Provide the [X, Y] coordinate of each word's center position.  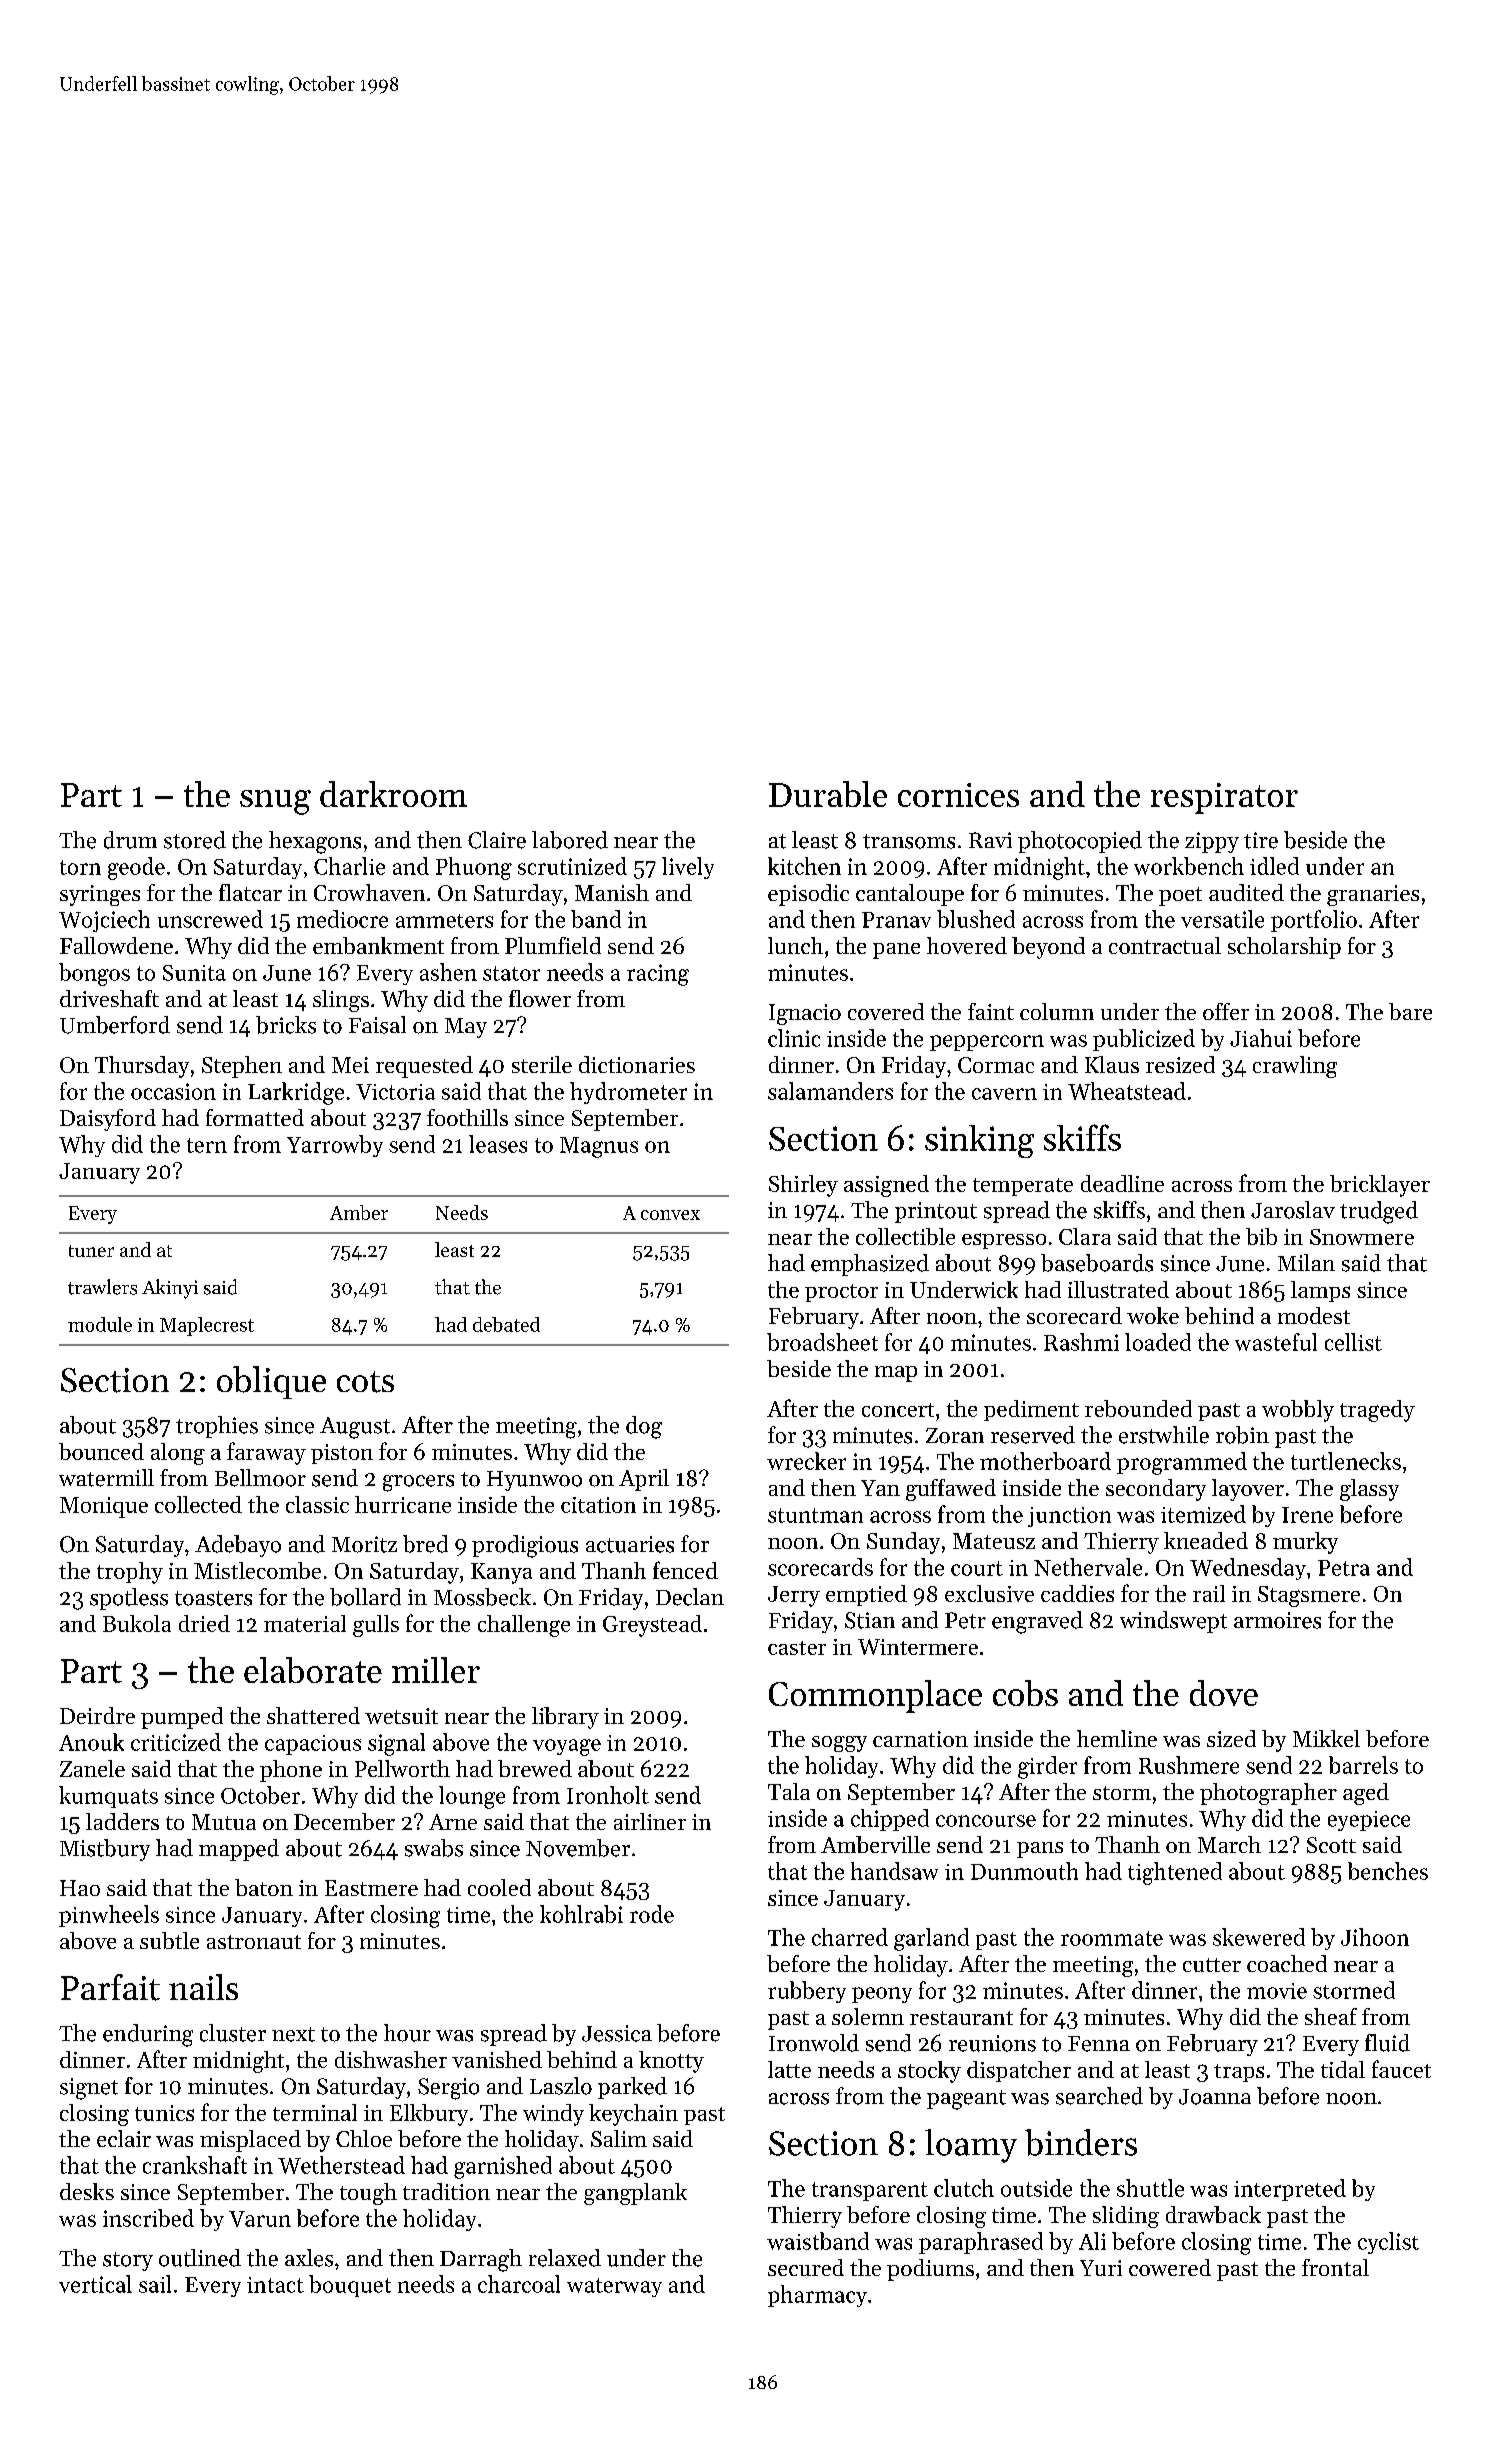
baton [264, 1887]
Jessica [617, 2033]
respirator [1224, 798]
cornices [958, 795]
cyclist [1388, 2243]
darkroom [393, 794]
